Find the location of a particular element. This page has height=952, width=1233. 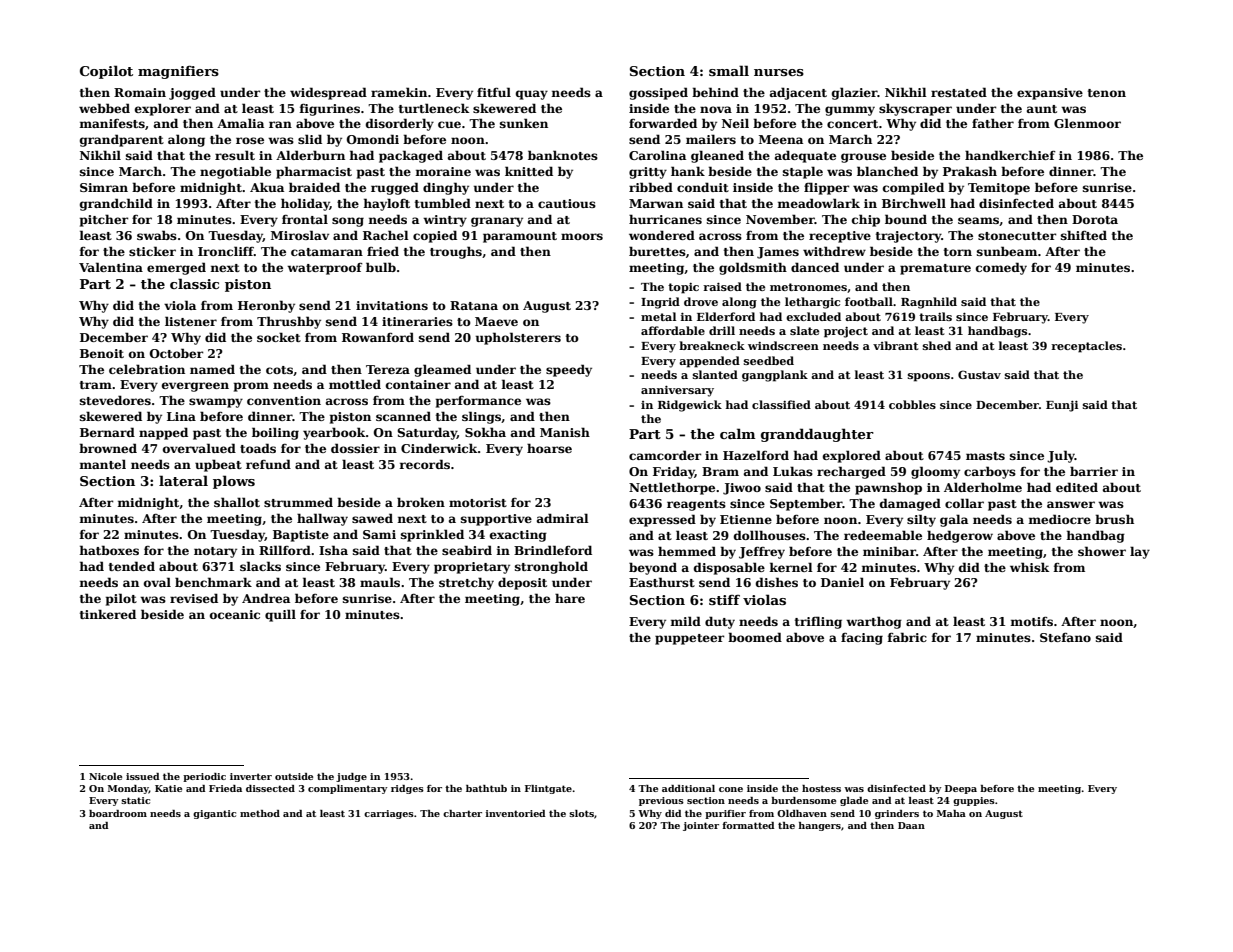

chip is located at coordinates (866, 220).
